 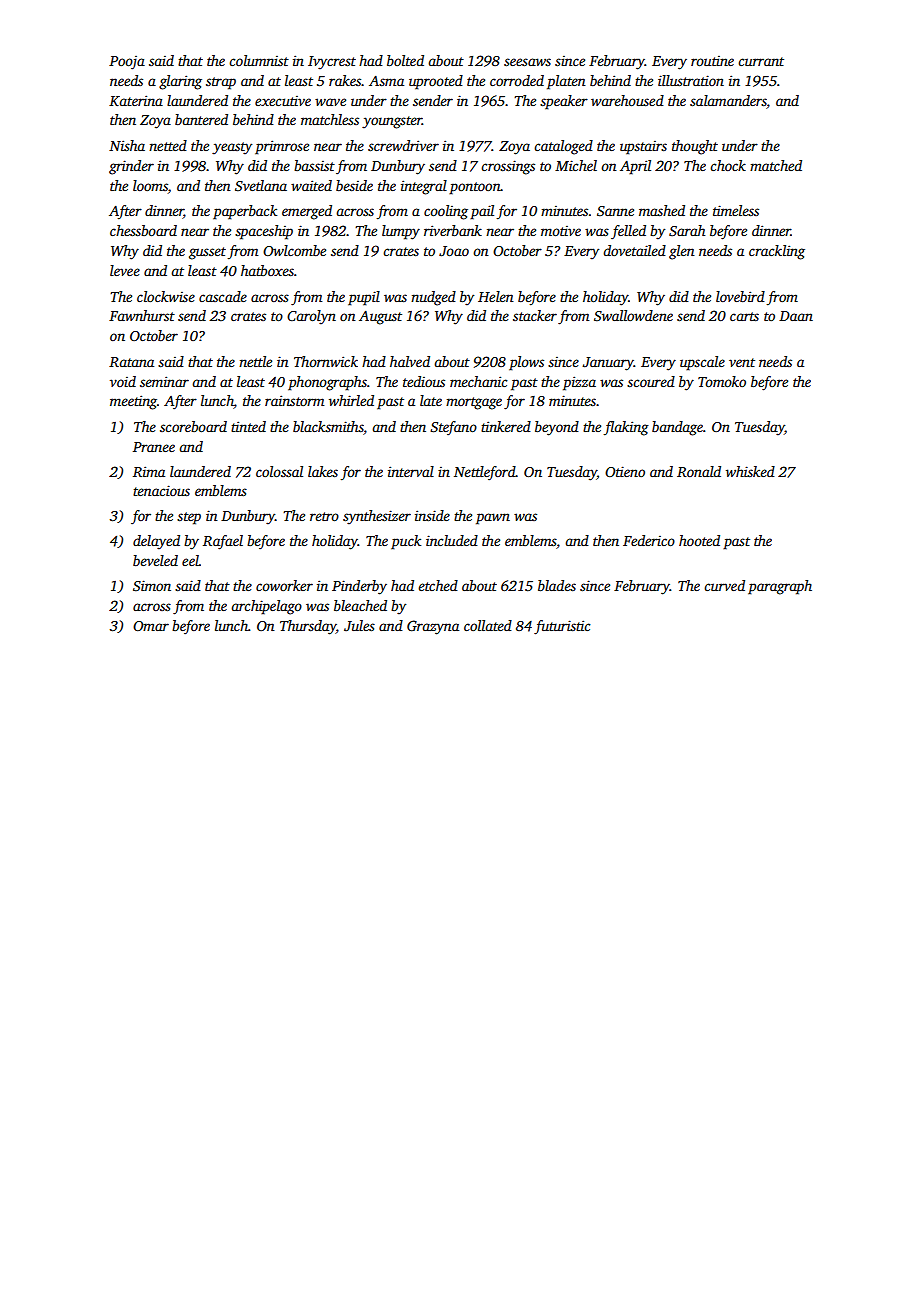 What do you see at coordinates (712, 61) in the page?
I see `routine` at bounding box center [712, 61].
